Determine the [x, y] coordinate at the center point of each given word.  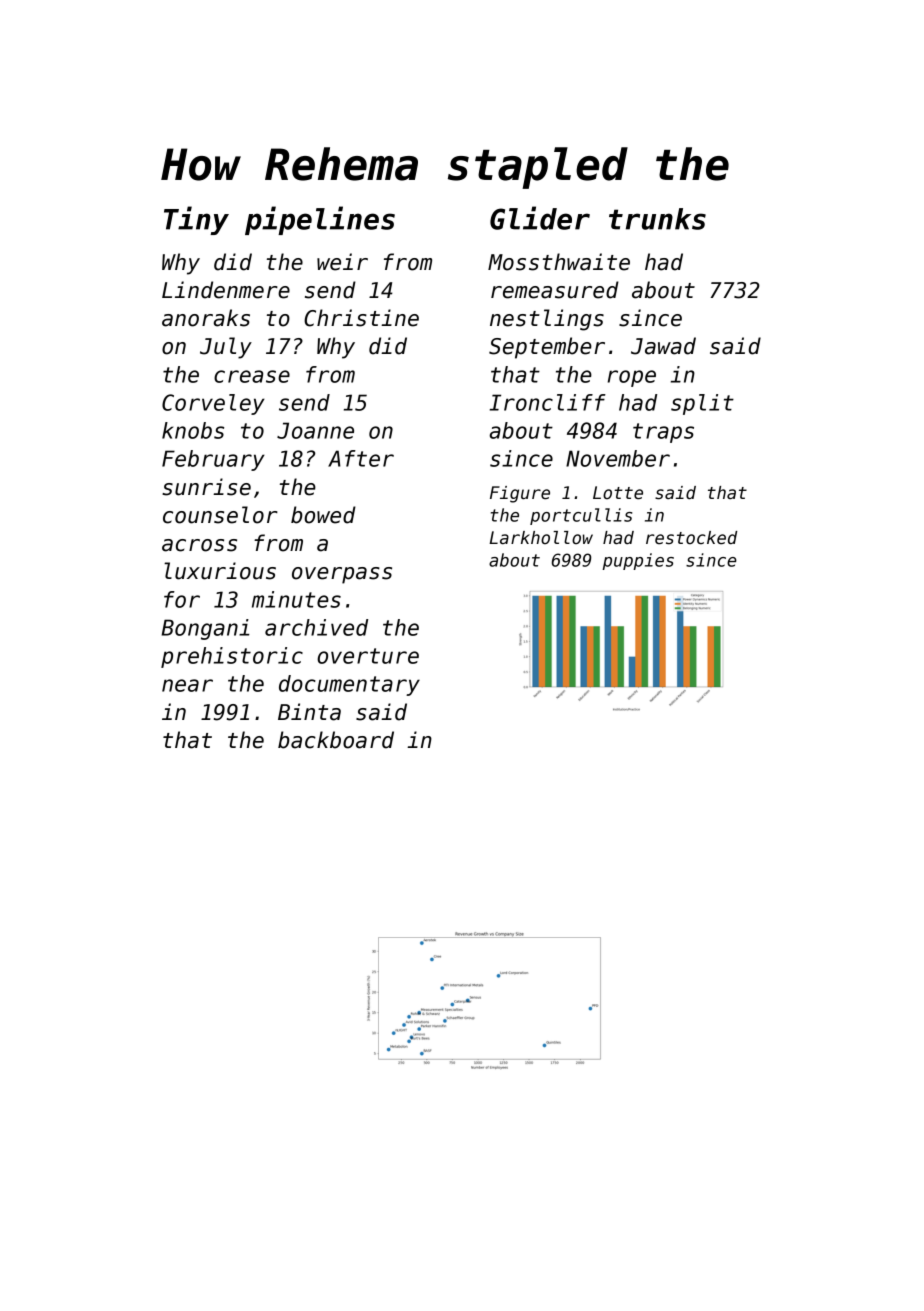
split [702, 404]
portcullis [581, 516]
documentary [349, 685]
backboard [336, 740]
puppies [638, 561]
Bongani [205, 629]
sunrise [206, 487]
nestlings [547, 320]
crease [252, 376]
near [187, 685]
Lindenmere [226, 290]
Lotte [618, 493]
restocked [691, 538]
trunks [657, 219]
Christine [361, 318]
